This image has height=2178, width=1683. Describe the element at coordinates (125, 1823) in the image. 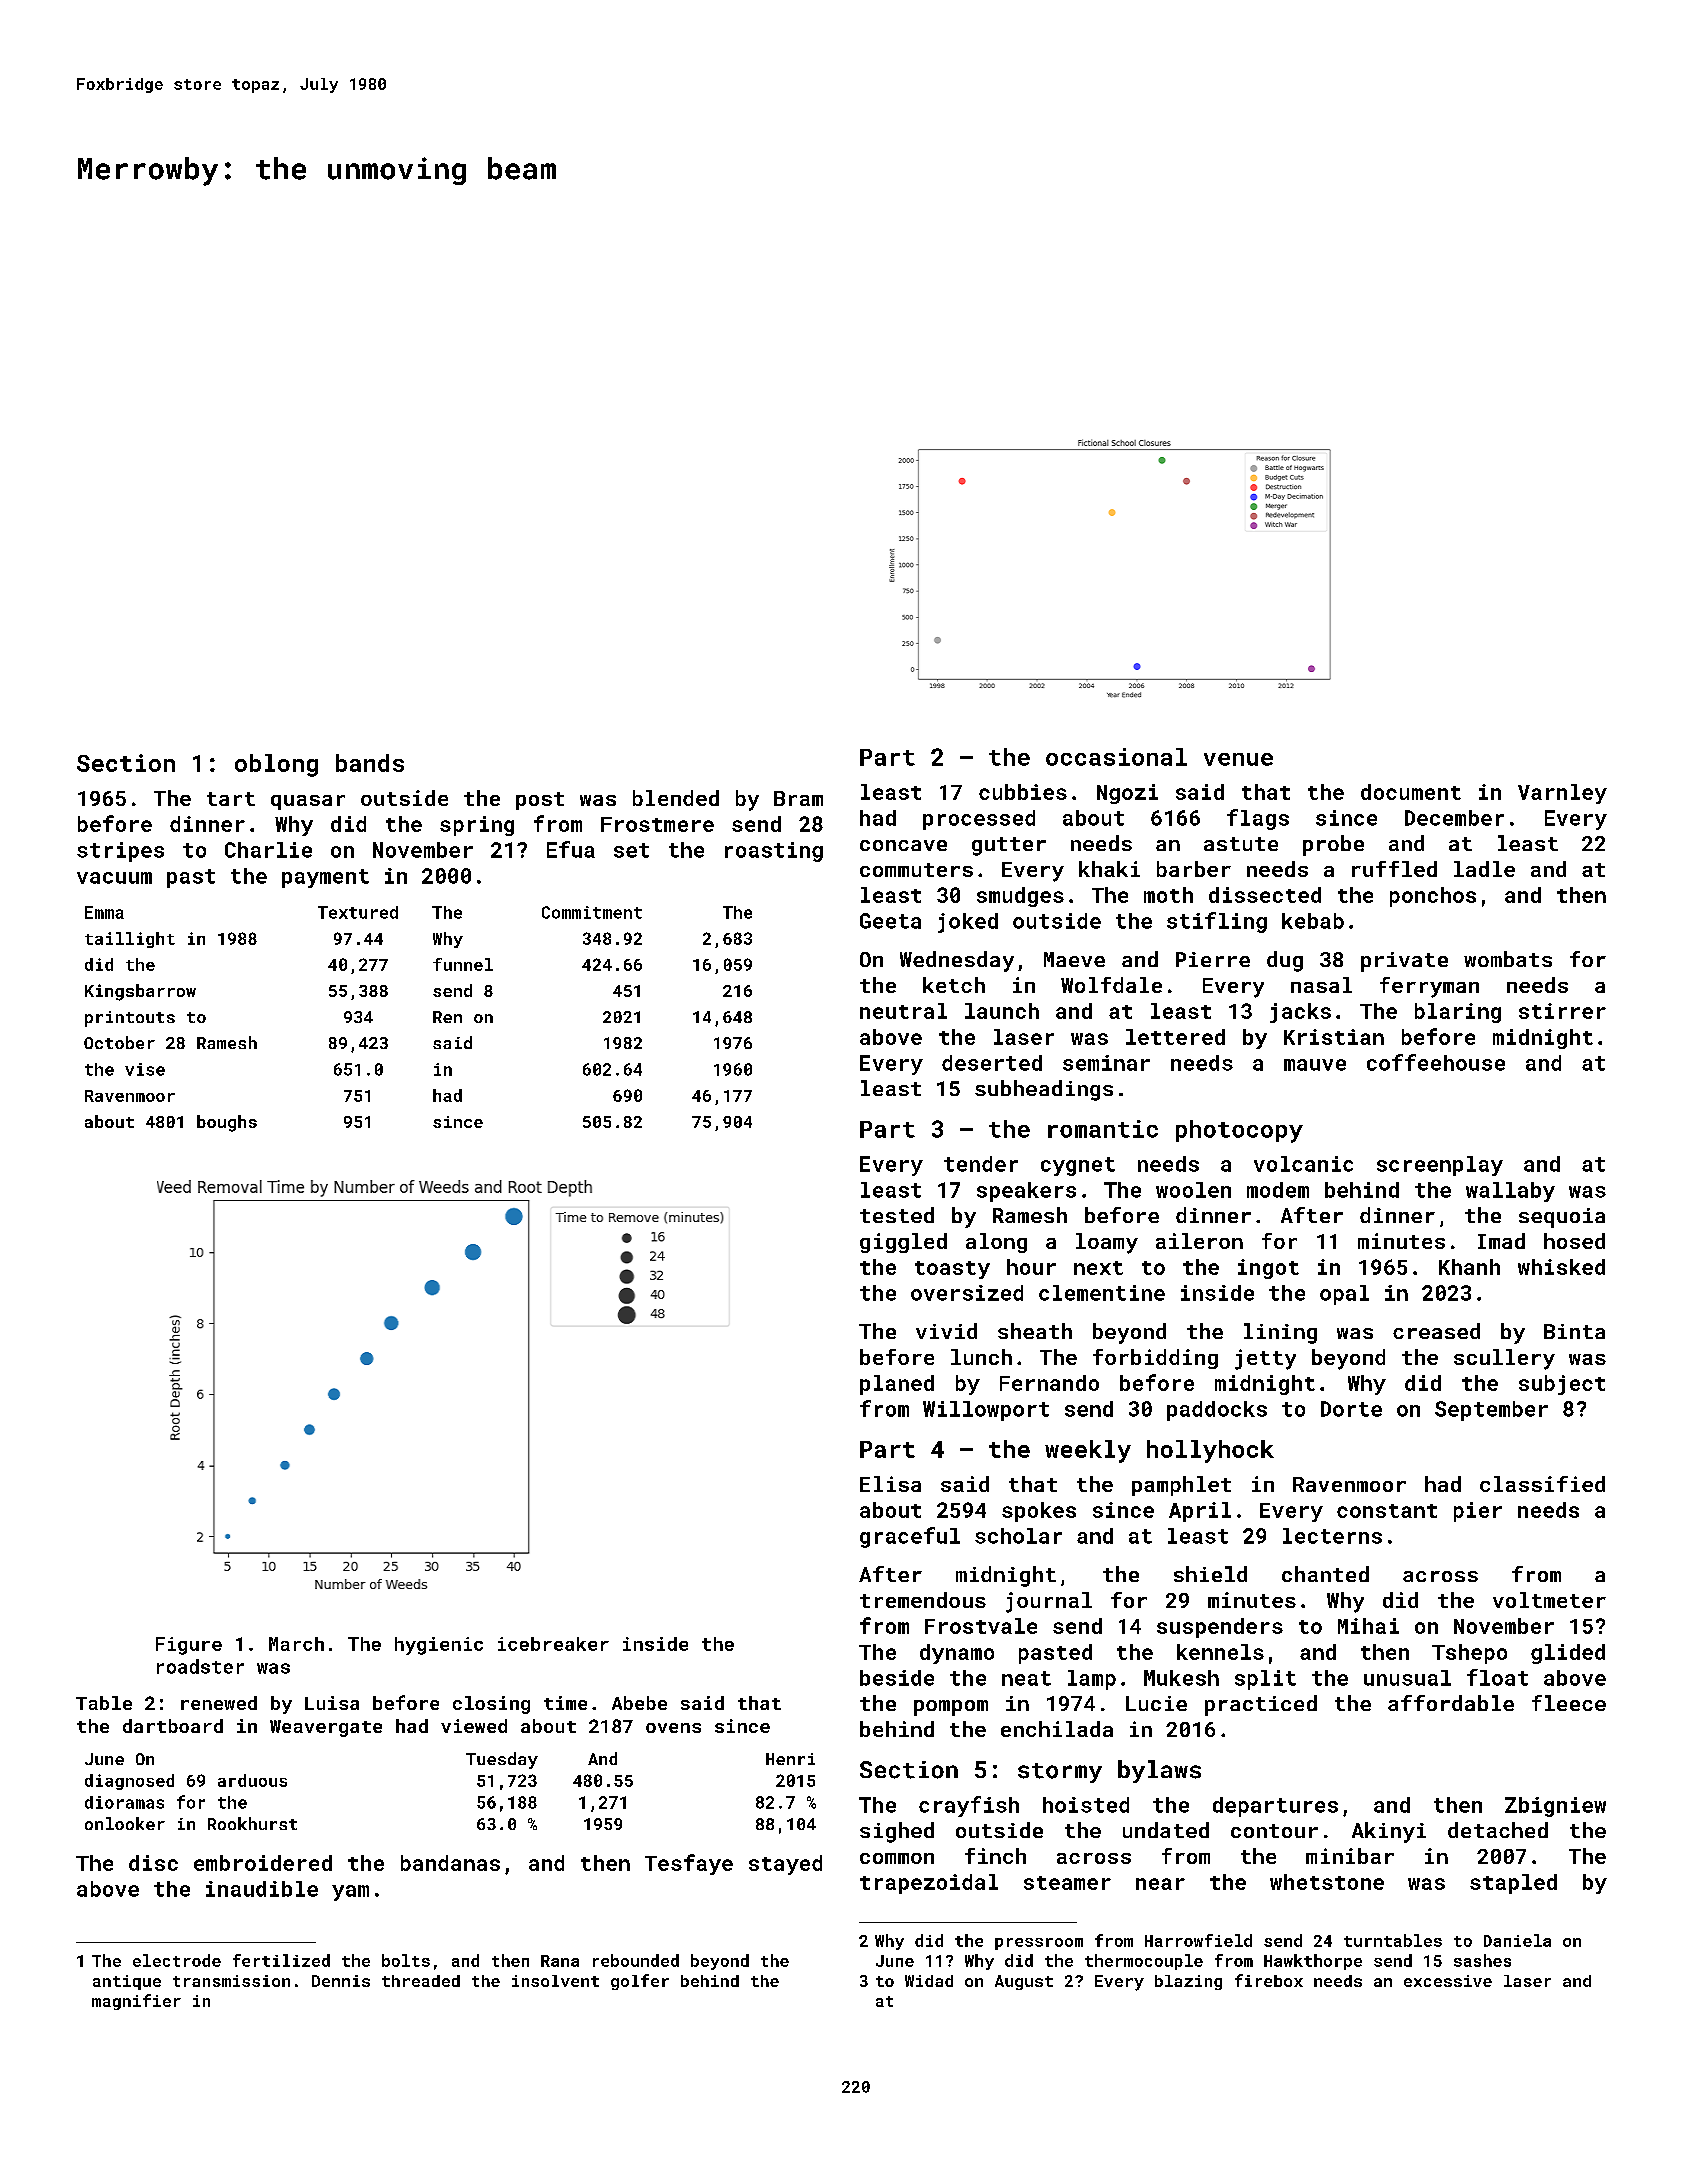

I see `onlooker` at that location.
